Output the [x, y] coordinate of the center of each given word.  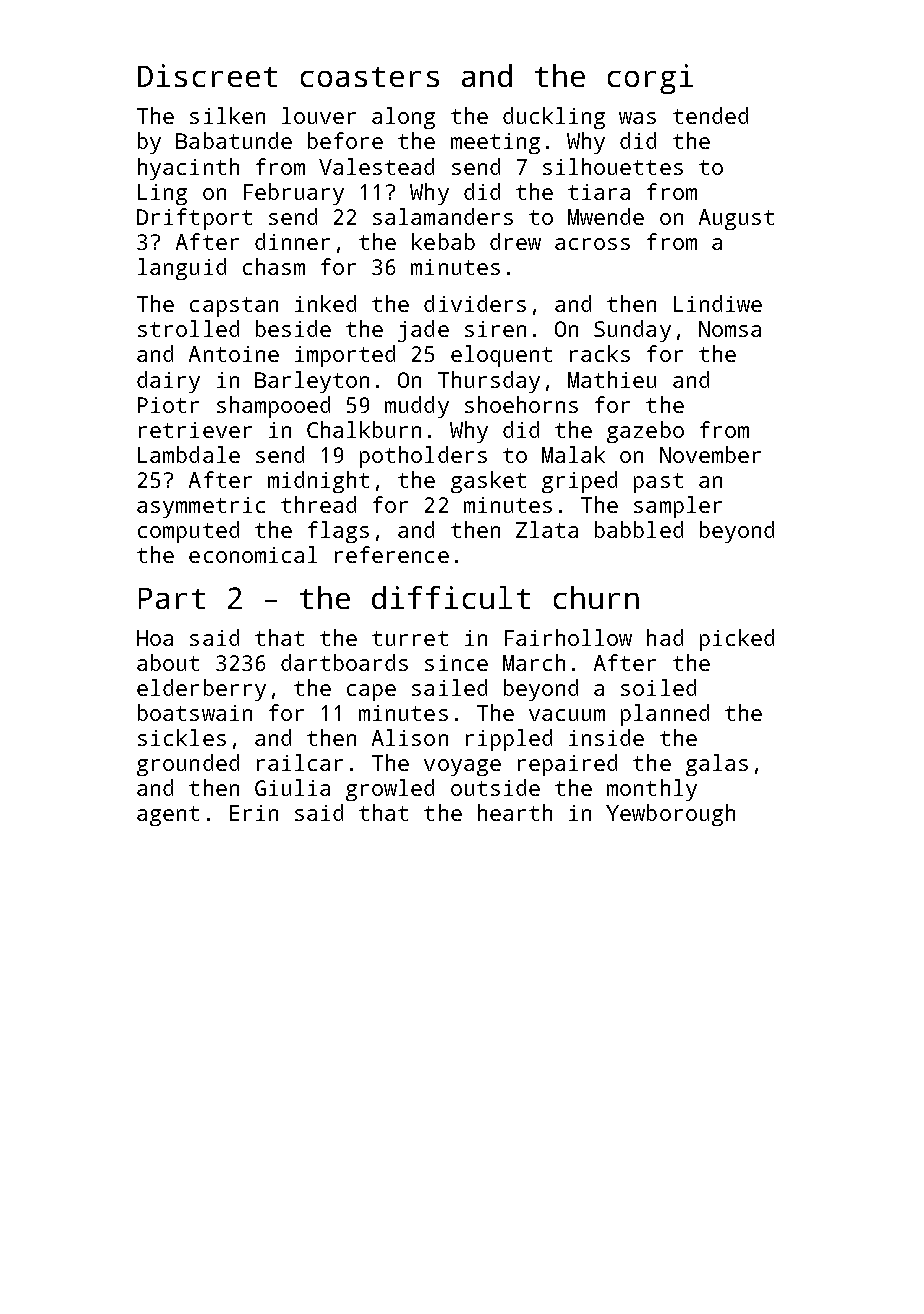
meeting [495, 143]
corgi [650, 79]
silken [227, 115]
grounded [188, 765]
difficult [451, 597]
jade [423, 331]
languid [182, 269]
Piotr [168, 405]
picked [737, 640]
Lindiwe [718, 303]
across [592, 244]
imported [345, 356]
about [168, 662]
